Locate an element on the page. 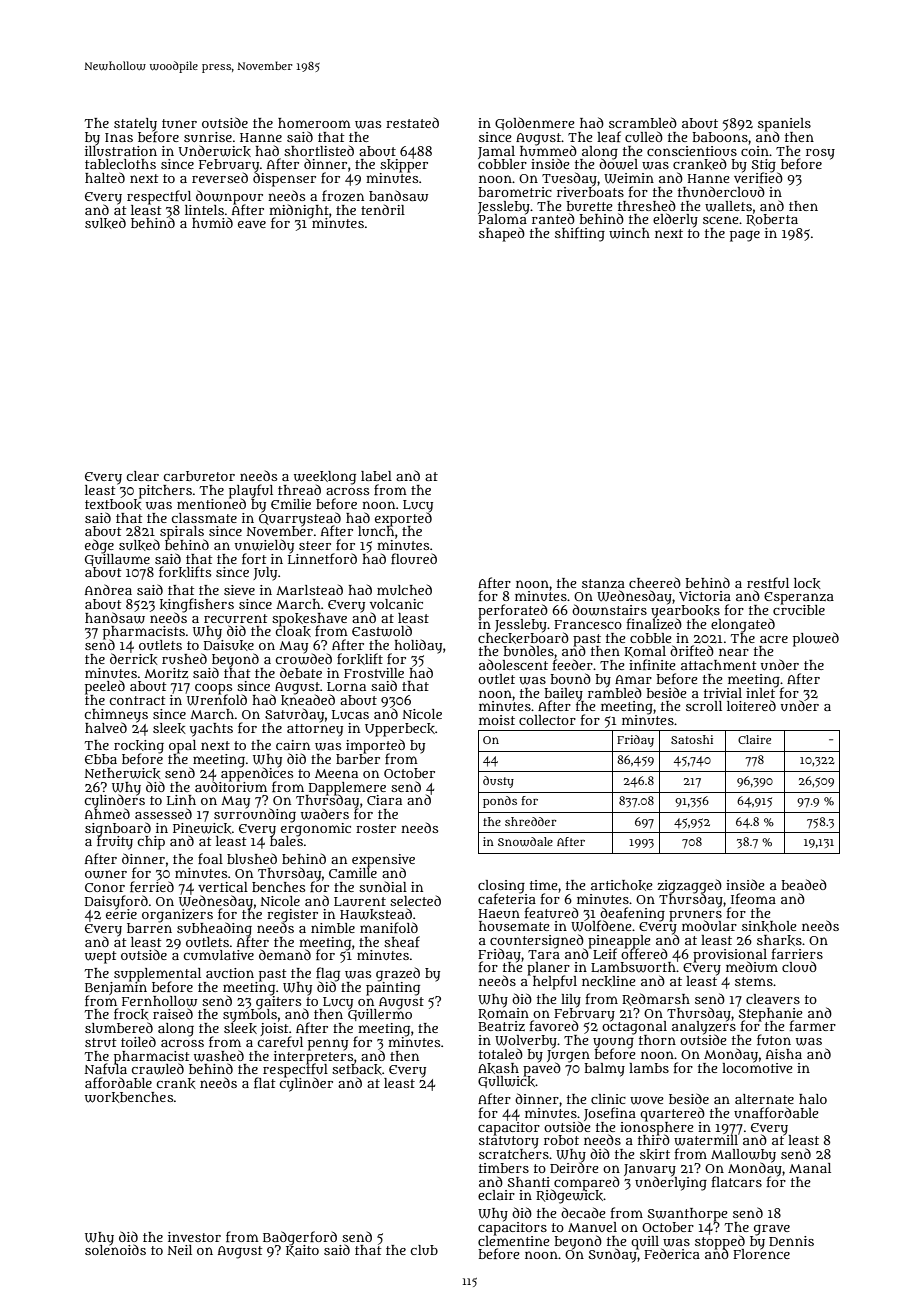 The height and width of the image is (1308, 924). symbols is located at coordinates (250, 1016).
